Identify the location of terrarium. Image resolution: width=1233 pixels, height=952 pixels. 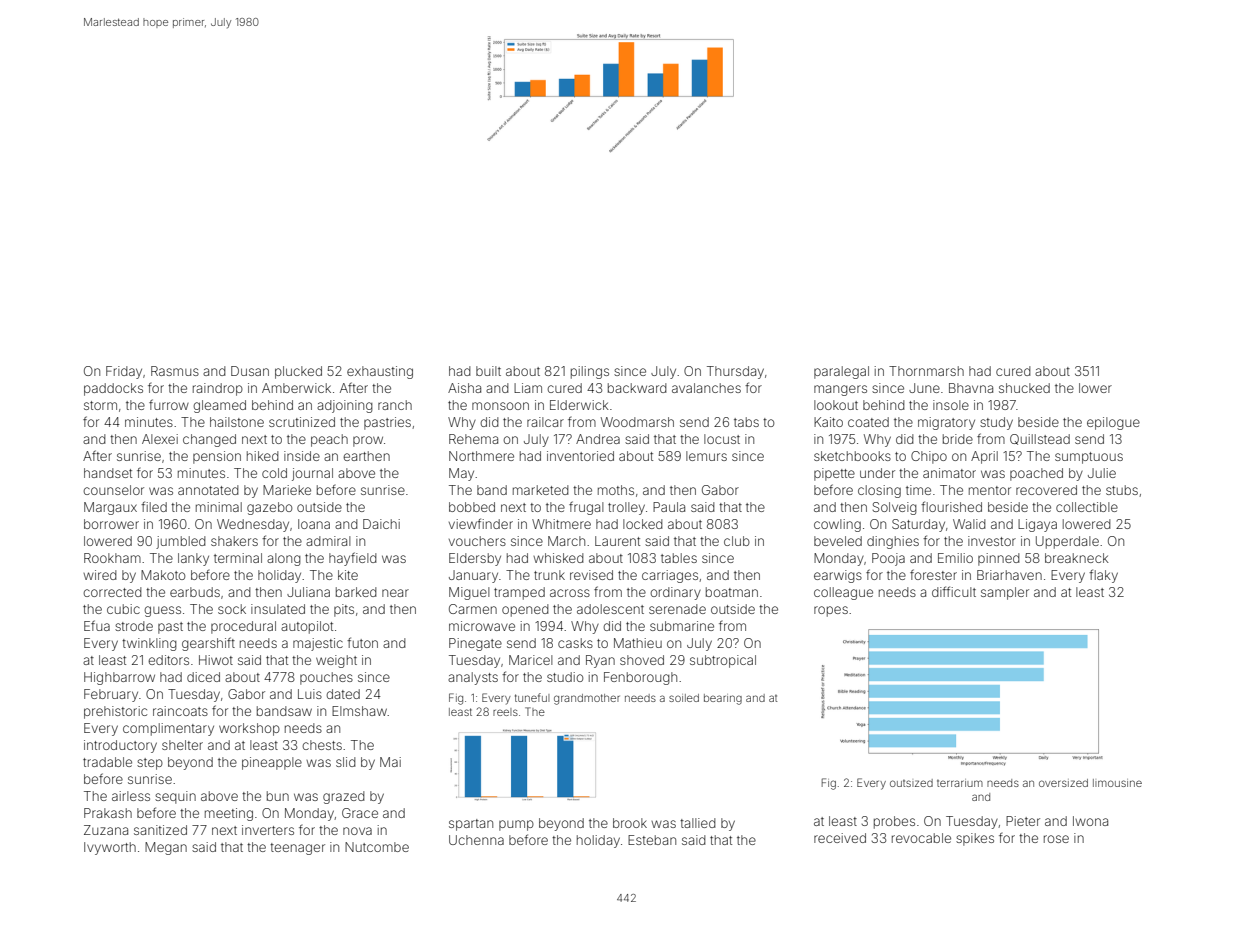
(960, 783).
